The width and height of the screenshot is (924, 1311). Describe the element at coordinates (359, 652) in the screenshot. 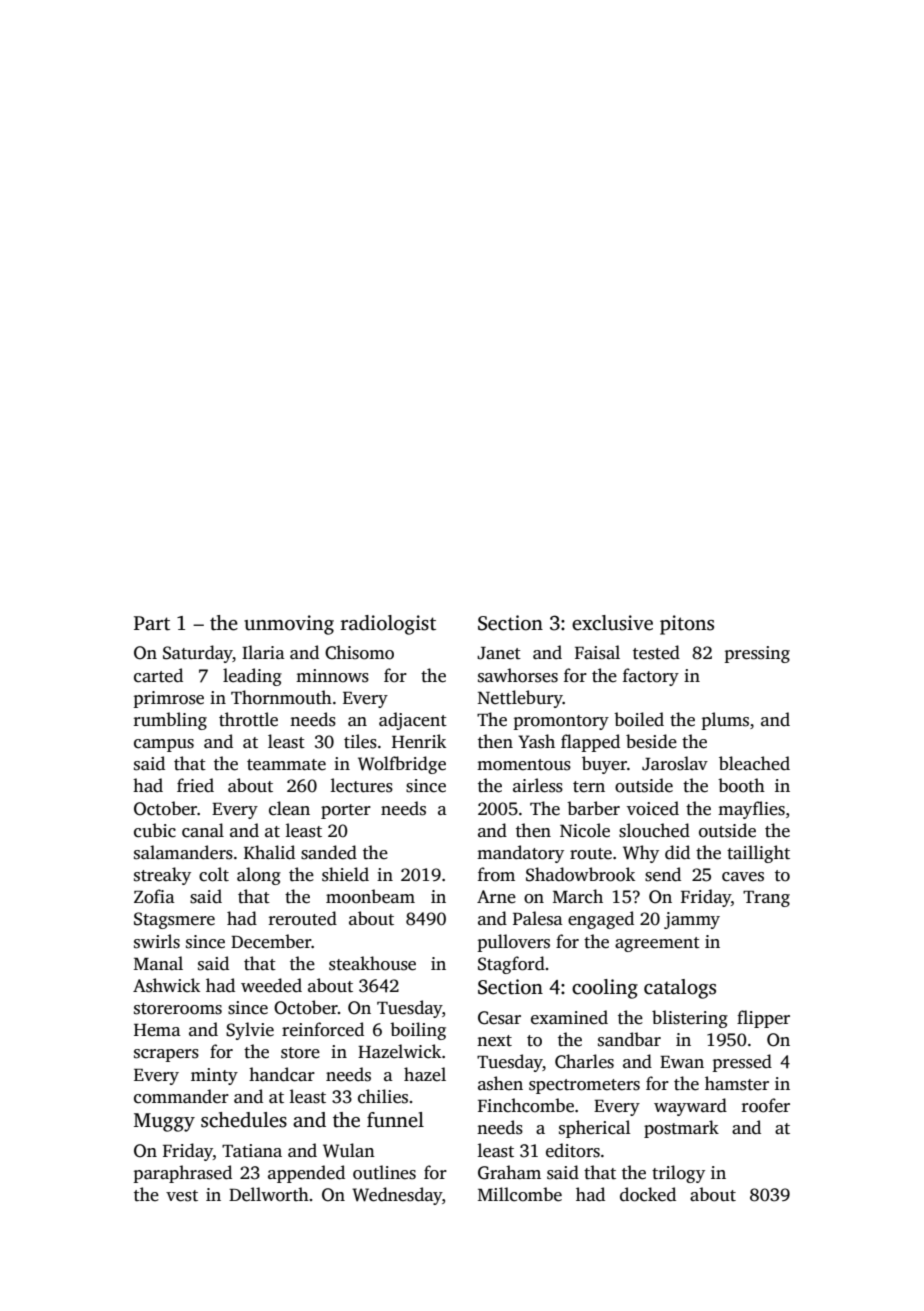

I see `Chisomo` at that location.
